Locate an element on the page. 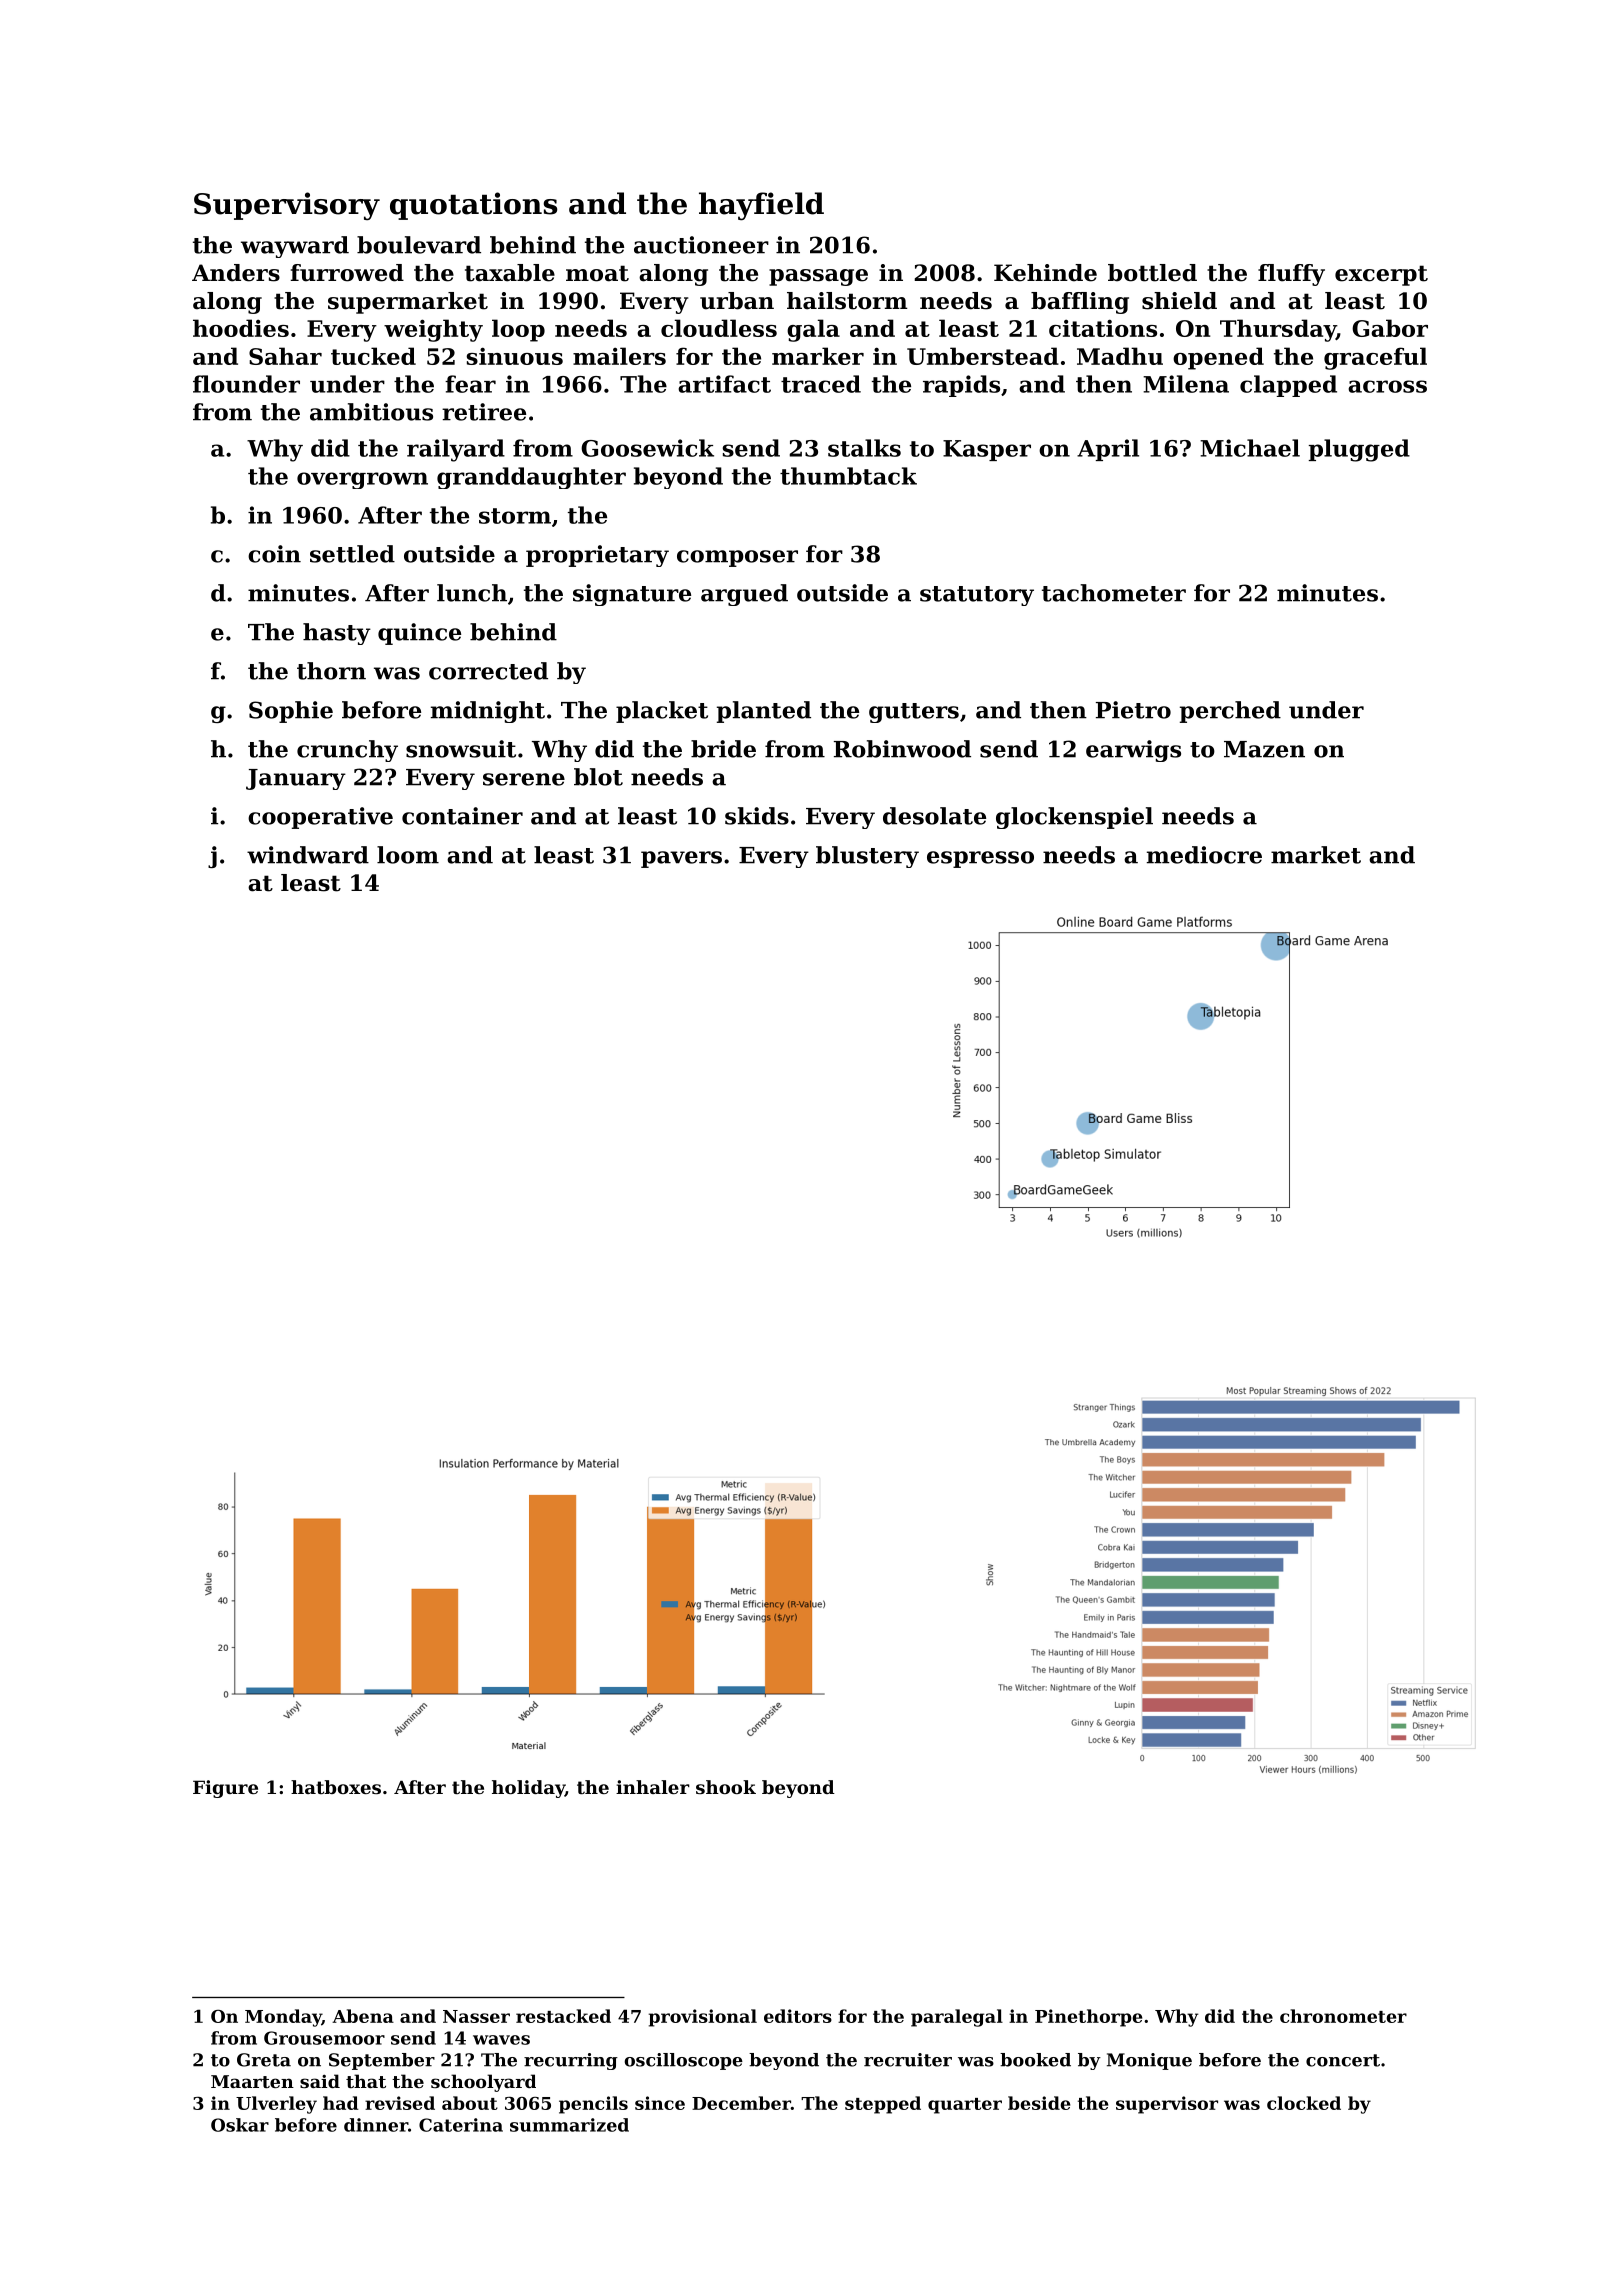 The height and width of the page is (2292, 1620). blustery is located at coordinates (867, 857).
